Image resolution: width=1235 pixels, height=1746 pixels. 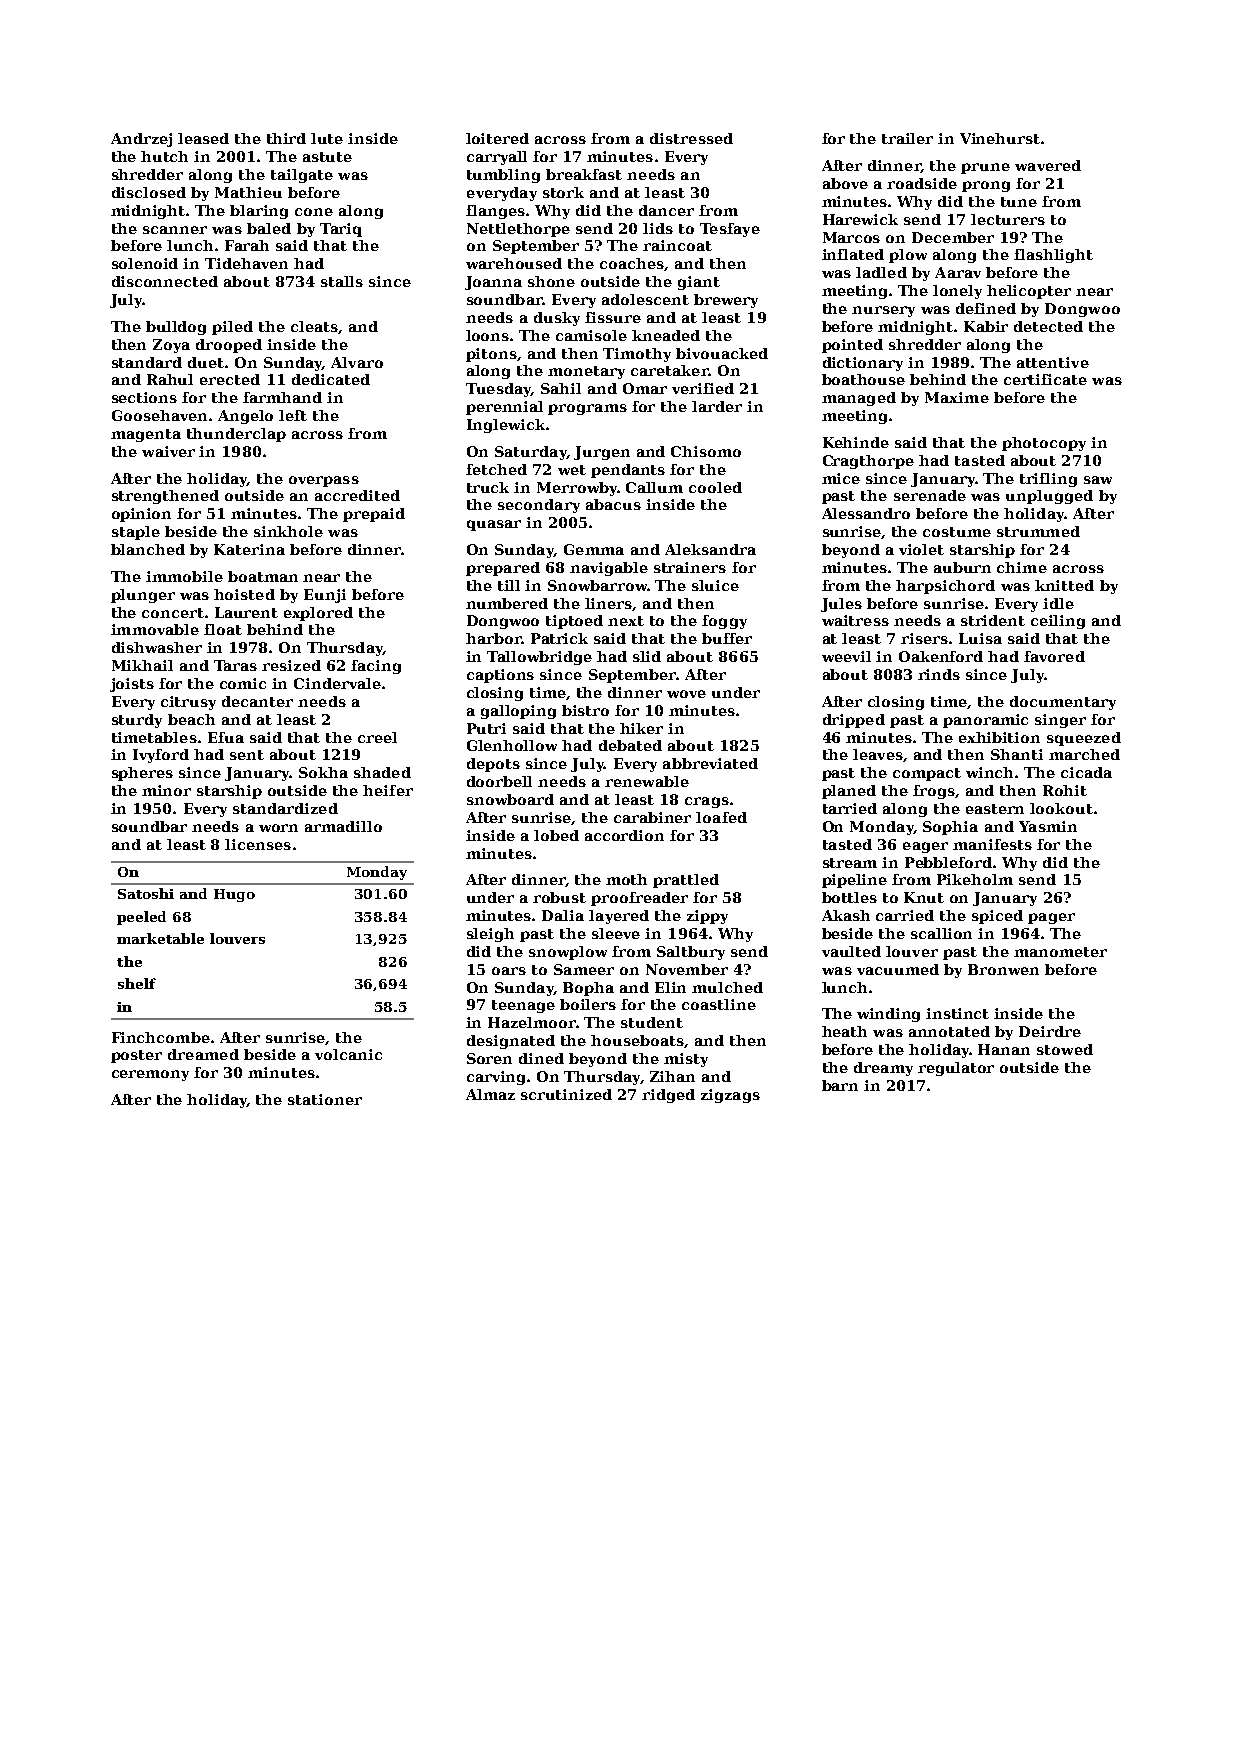 What do you see at coordinates (357, 362) in the screenshot?
I see `Alvaro` at bounding box center [357, 362].
